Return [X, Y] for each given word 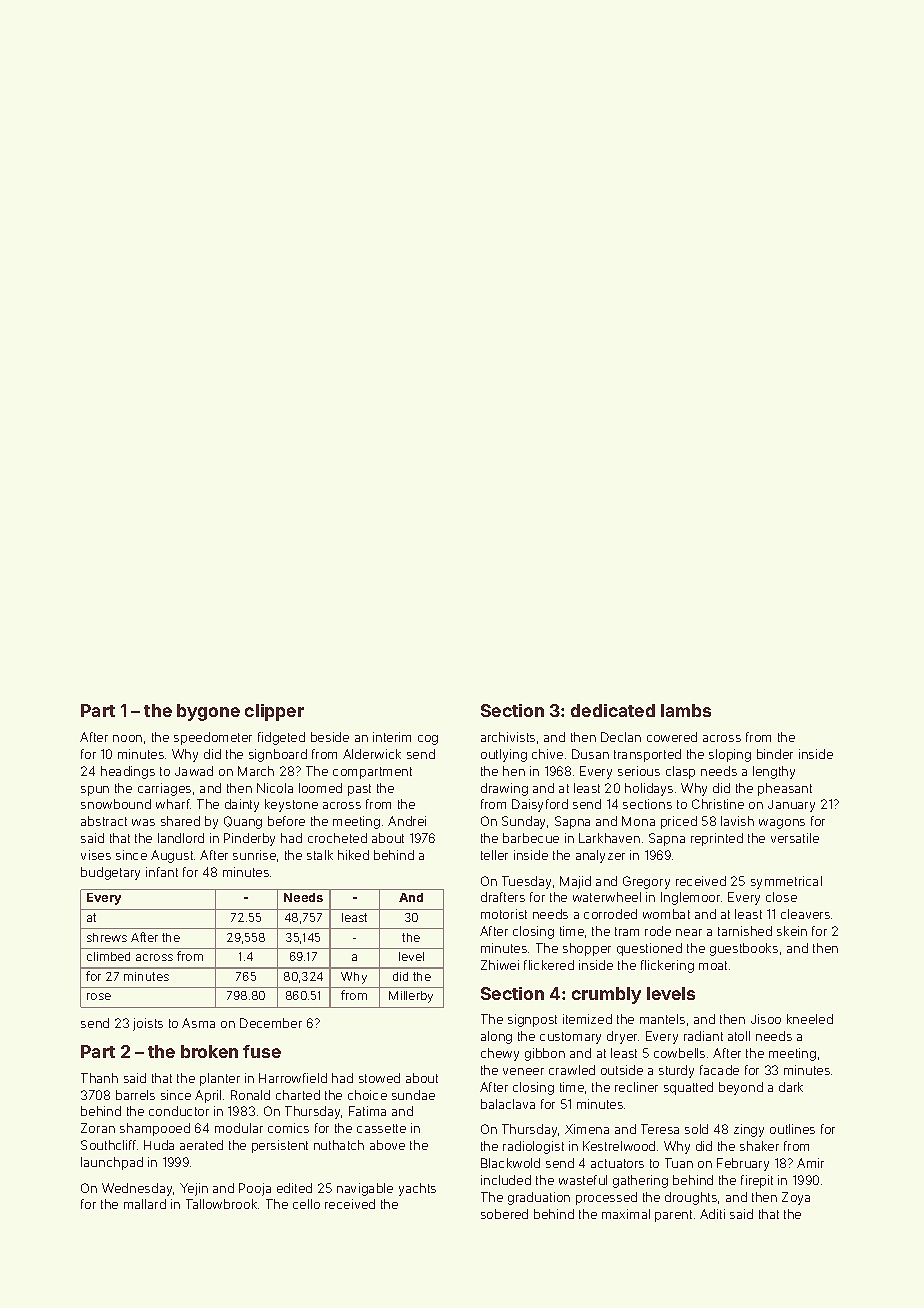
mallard [145, 1204]
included [506, 1180]
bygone [208, 712]
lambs [686, 710]
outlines [792, 1129]
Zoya [796, 1198]
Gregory [646, 882]
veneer [523, 1071]
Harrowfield [293, 1078]
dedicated [613, 710]
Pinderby [249, 839]
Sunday [523, 822]
